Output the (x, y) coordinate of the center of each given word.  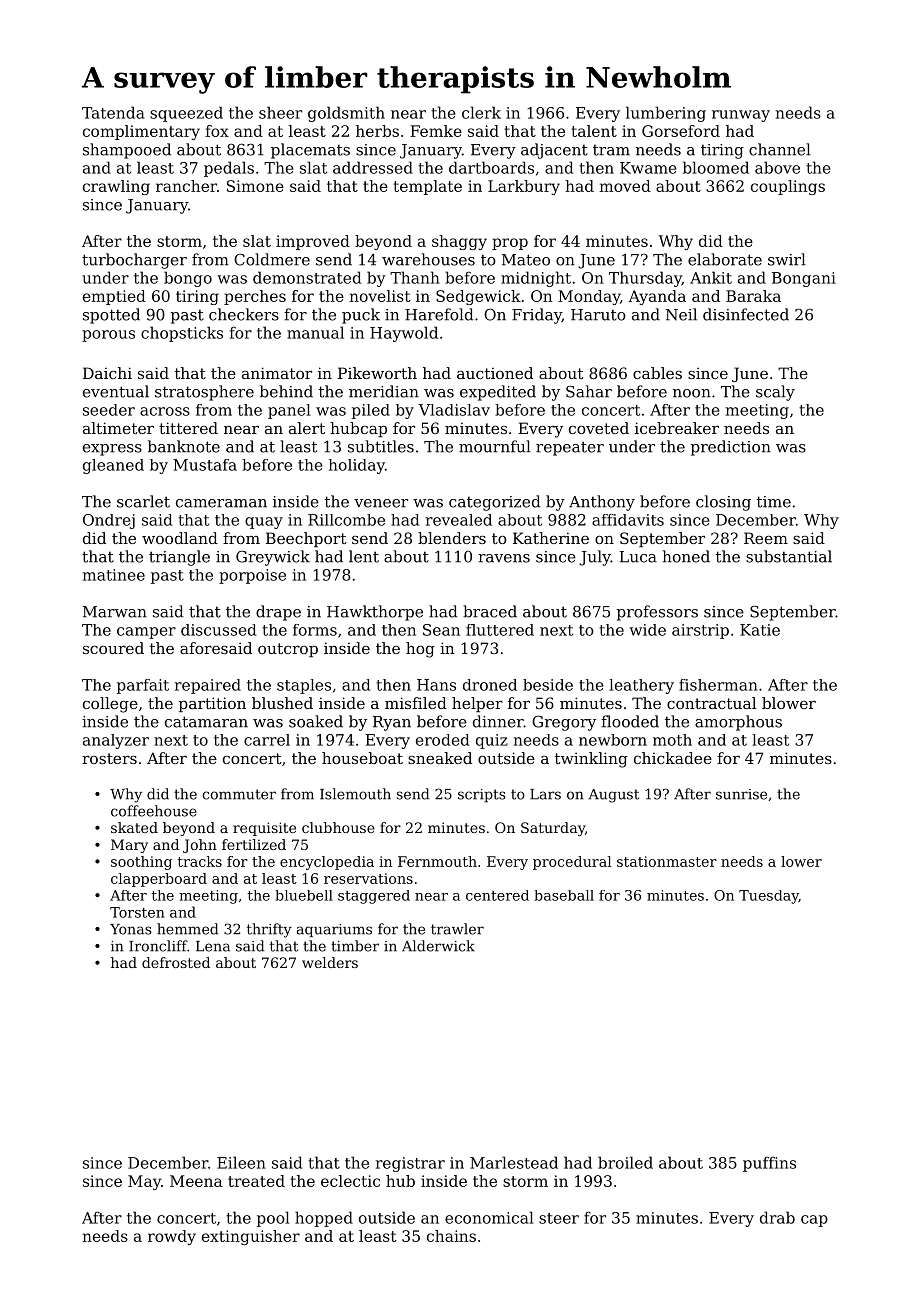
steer (559, 1218)
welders (330, 962)
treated (256, 1181)
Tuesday (769, 897)
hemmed (187, 929)
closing (723, 503)
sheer (280, 112)
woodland (180, 538)
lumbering (666, 114)
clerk (481, 112)
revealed (459, 520)
